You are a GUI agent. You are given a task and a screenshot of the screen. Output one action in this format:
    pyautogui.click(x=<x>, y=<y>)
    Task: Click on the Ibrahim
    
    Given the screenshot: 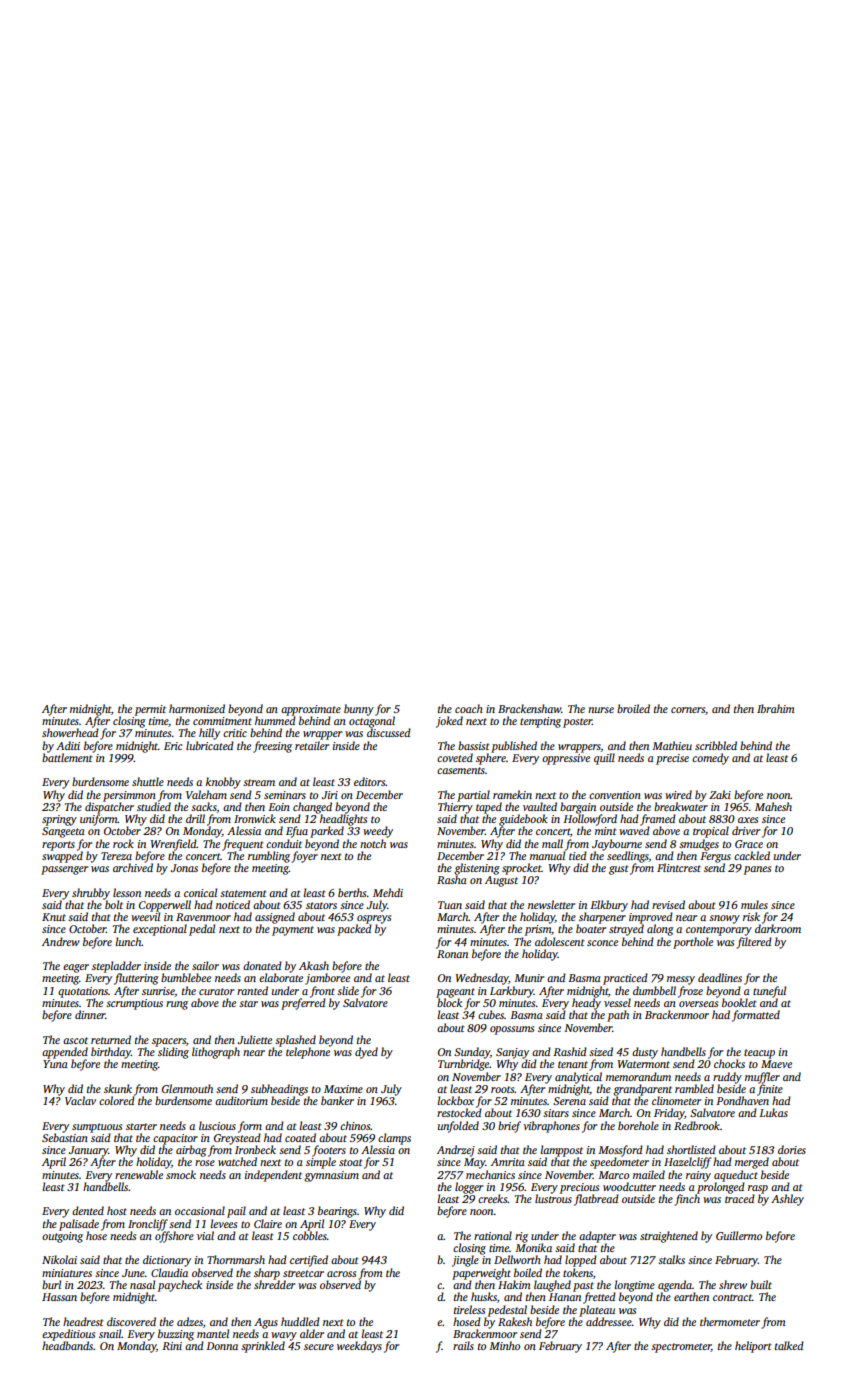 What is the action you would take?
    pyautogui.click(x=775, y=708)
